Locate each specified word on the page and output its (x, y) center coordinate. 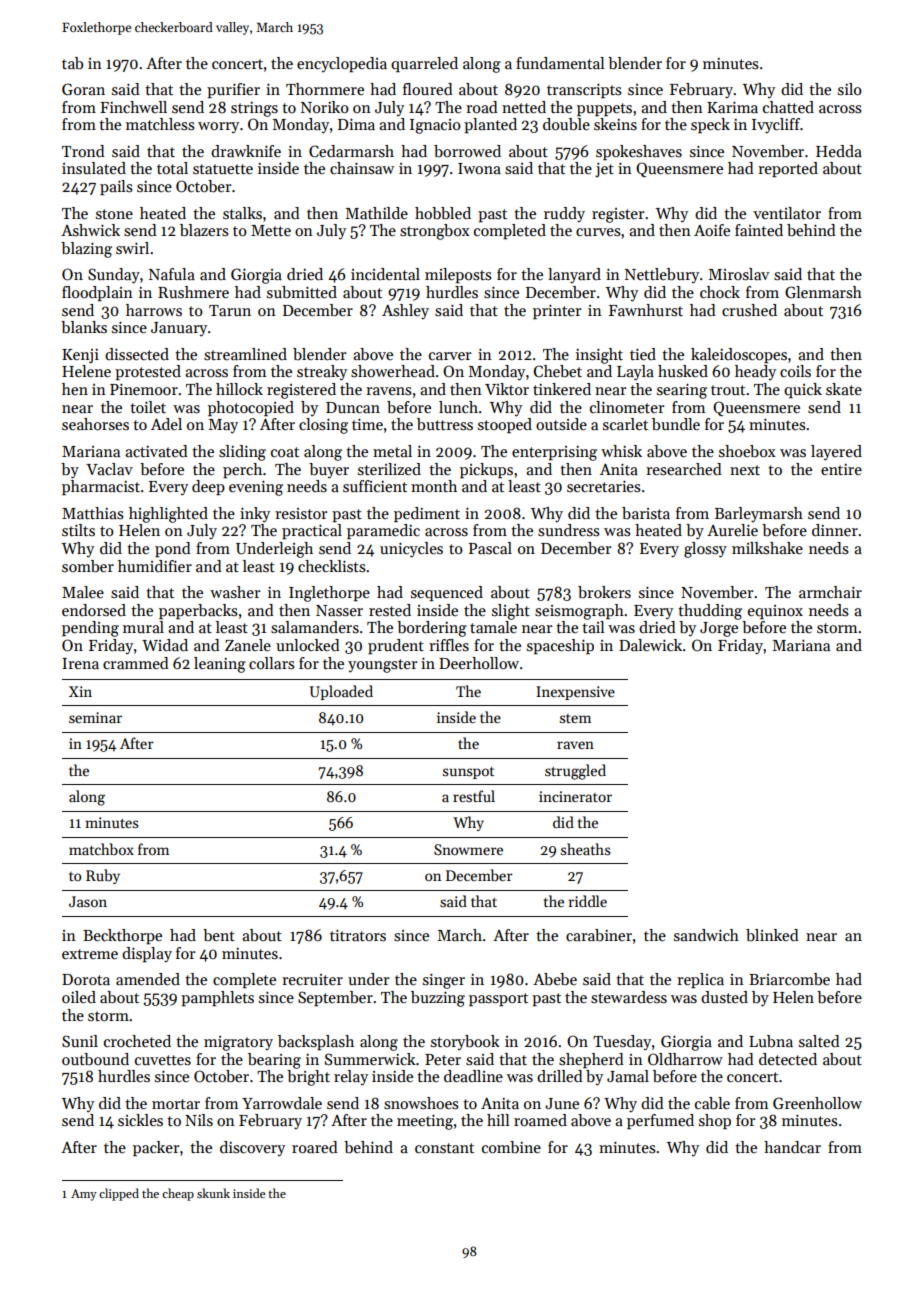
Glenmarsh (823, 292)
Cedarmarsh (351, 151)
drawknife (246, 151)
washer (235, 592)
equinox (775, 612)
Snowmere (468, 849)
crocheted (137, 1041)
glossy (705, 550)
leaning (220, 665)
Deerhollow (479, 663)
